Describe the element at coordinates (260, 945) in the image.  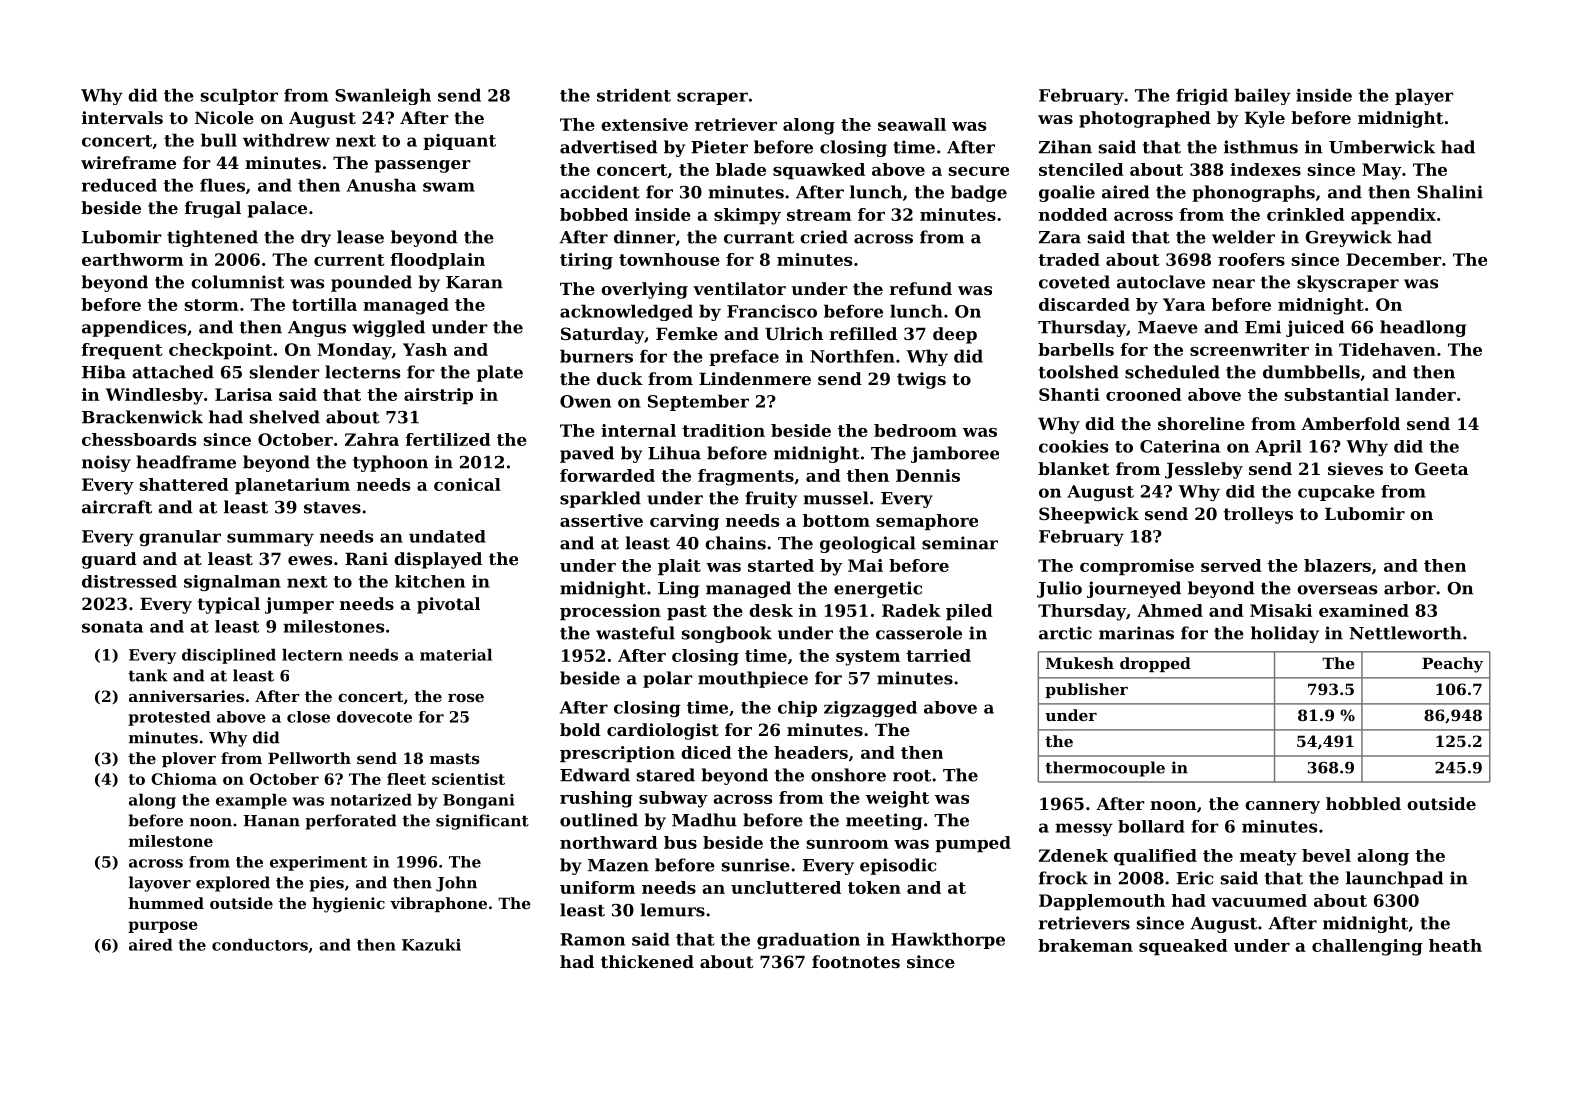
I see `conductors` at that location.
